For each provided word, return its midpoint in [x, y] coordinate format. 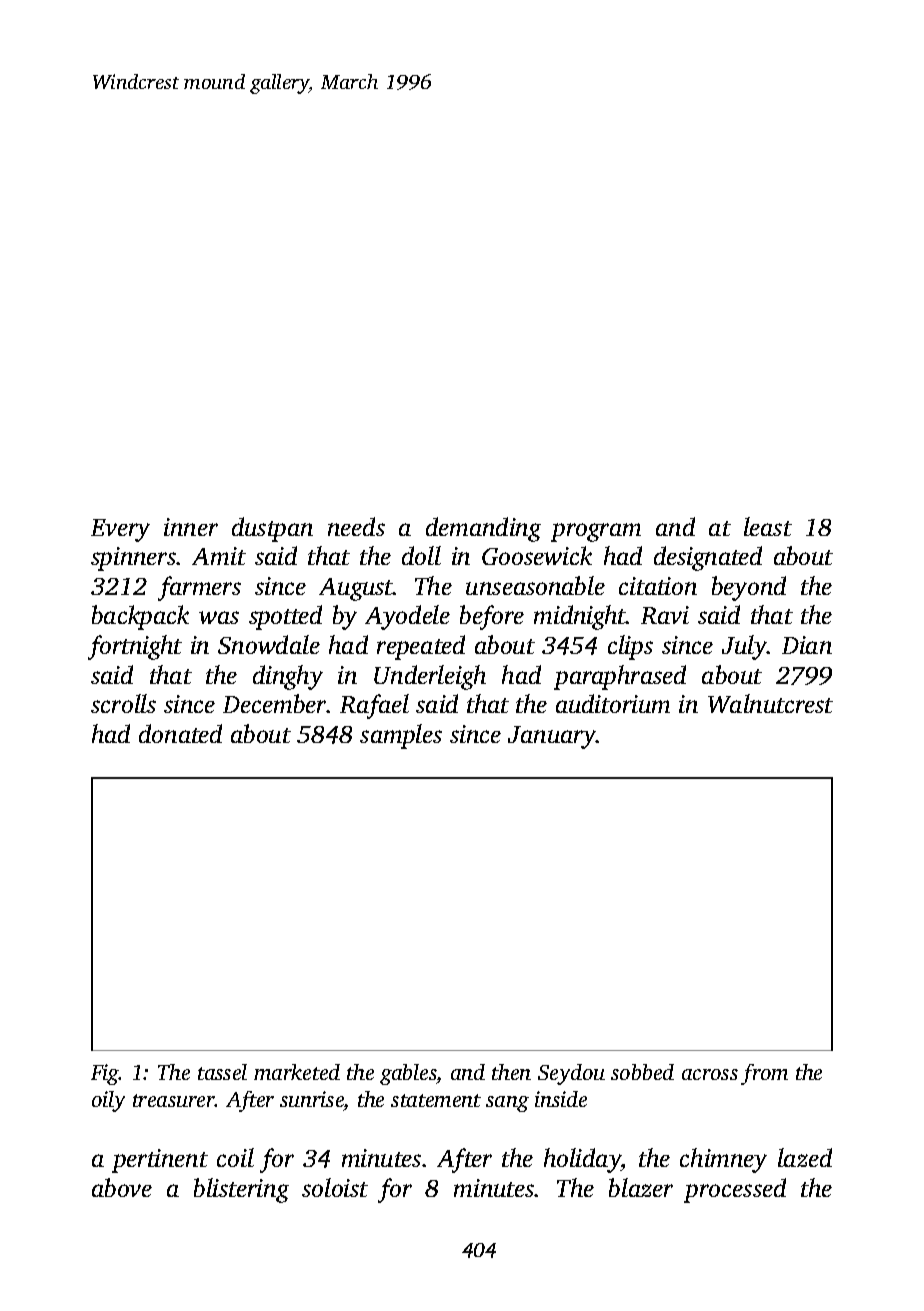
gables [408, 1074]
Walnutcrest [770, 703]
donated [180, 733]
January [552, 737]
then [511, 1072]
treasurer [174, 1100]
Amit [219, 556]
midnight [580, 617]
